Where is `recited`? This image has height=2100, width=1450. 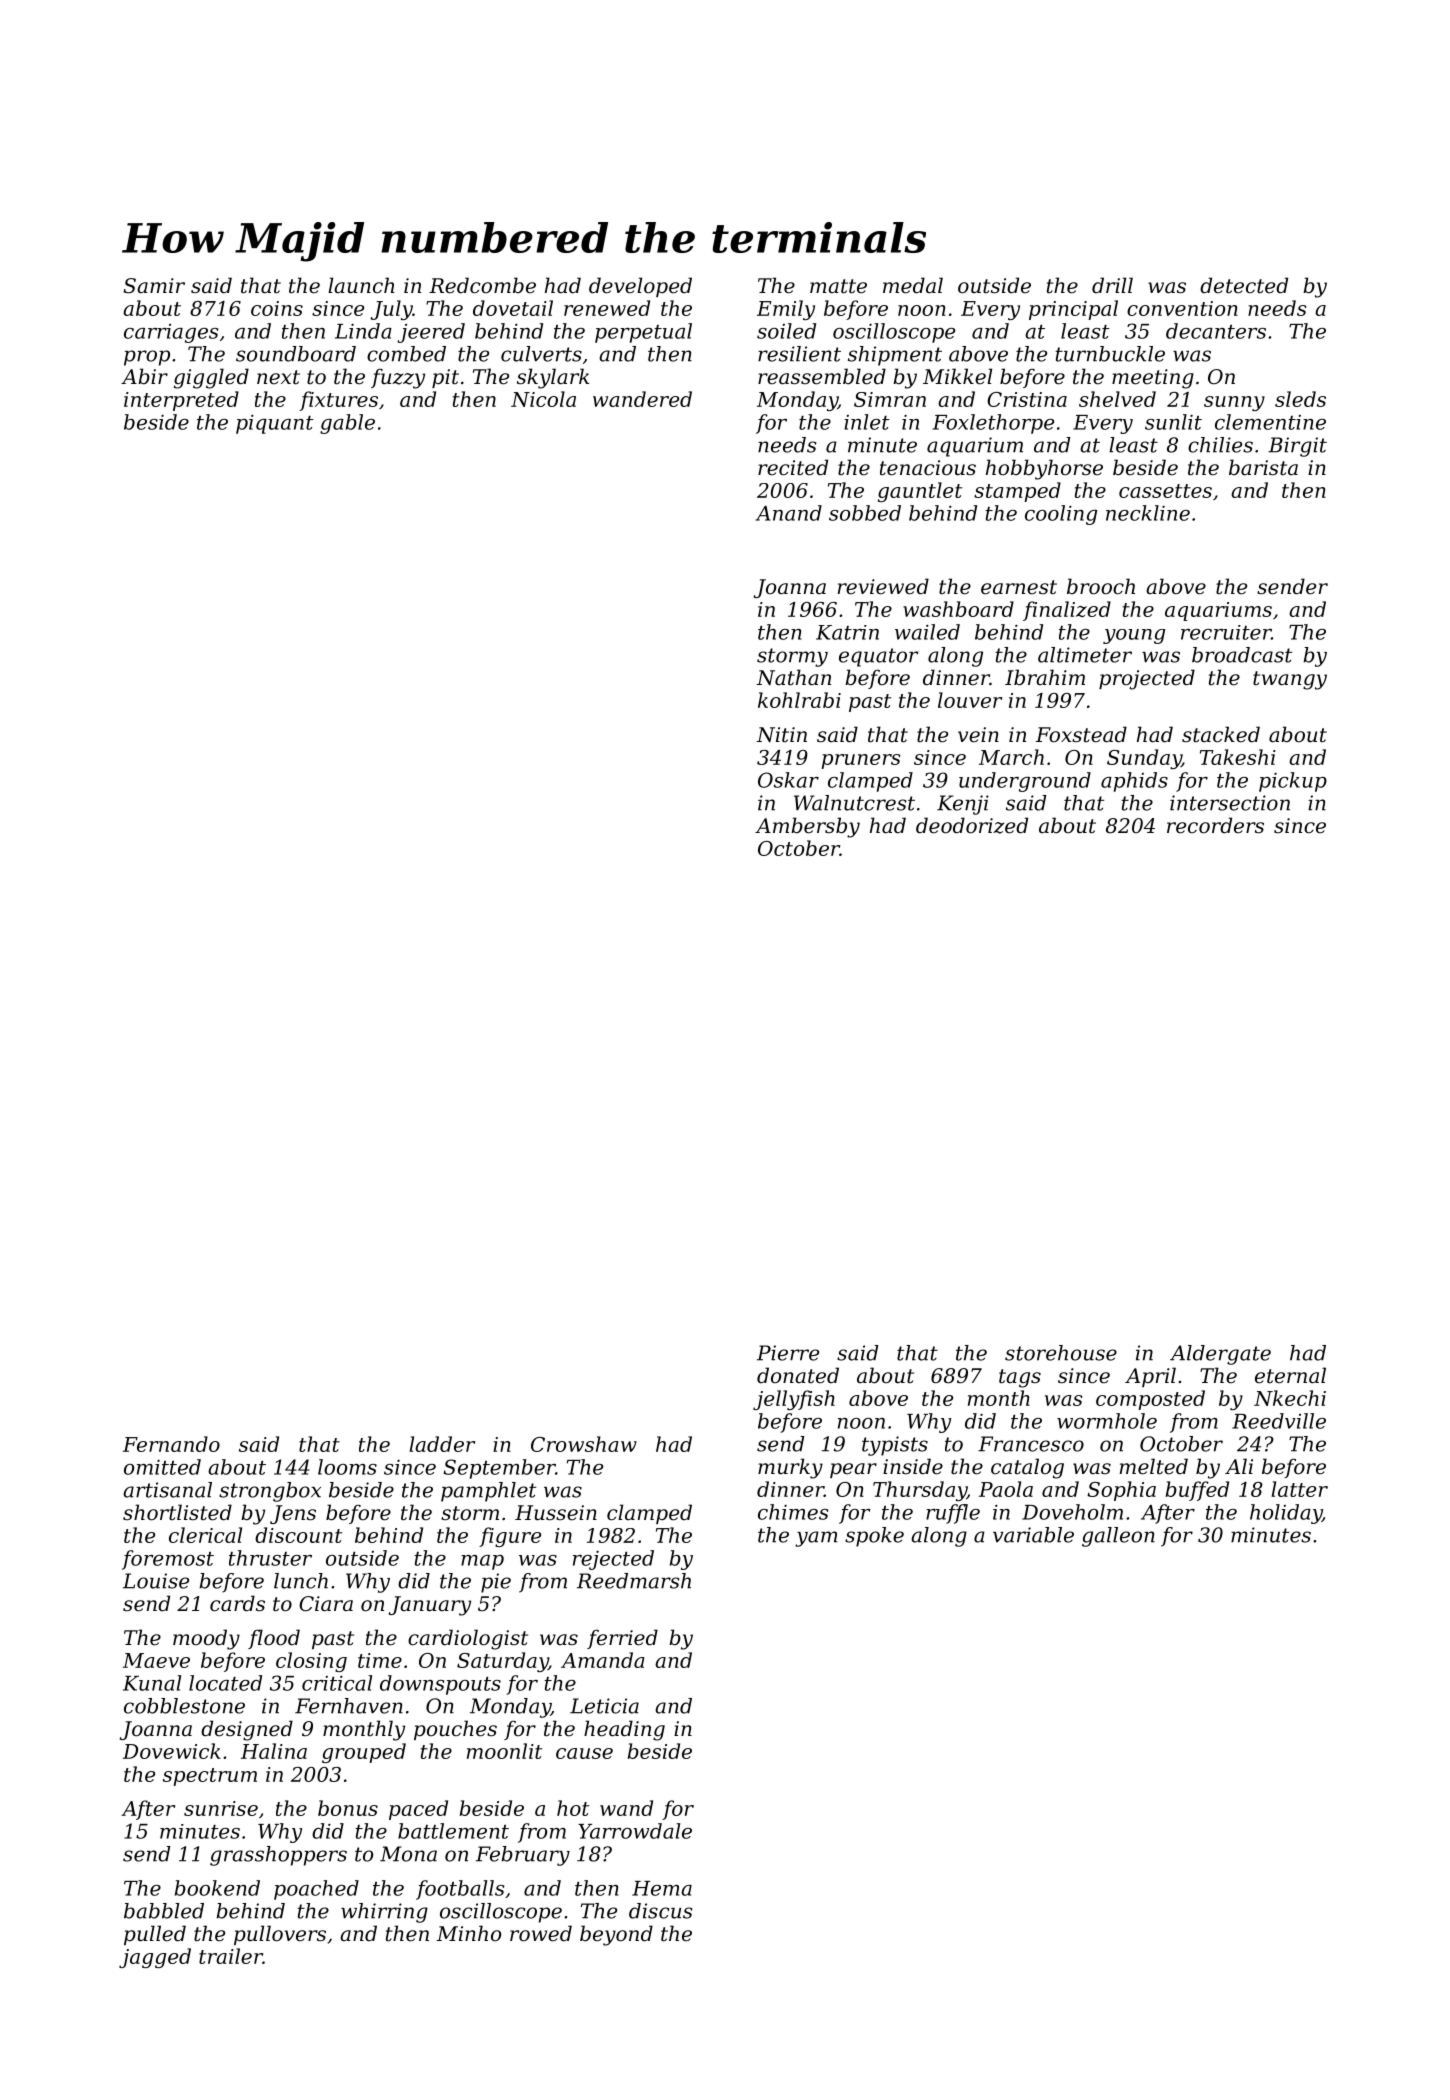 recited is located at coordinates (793, 467).
